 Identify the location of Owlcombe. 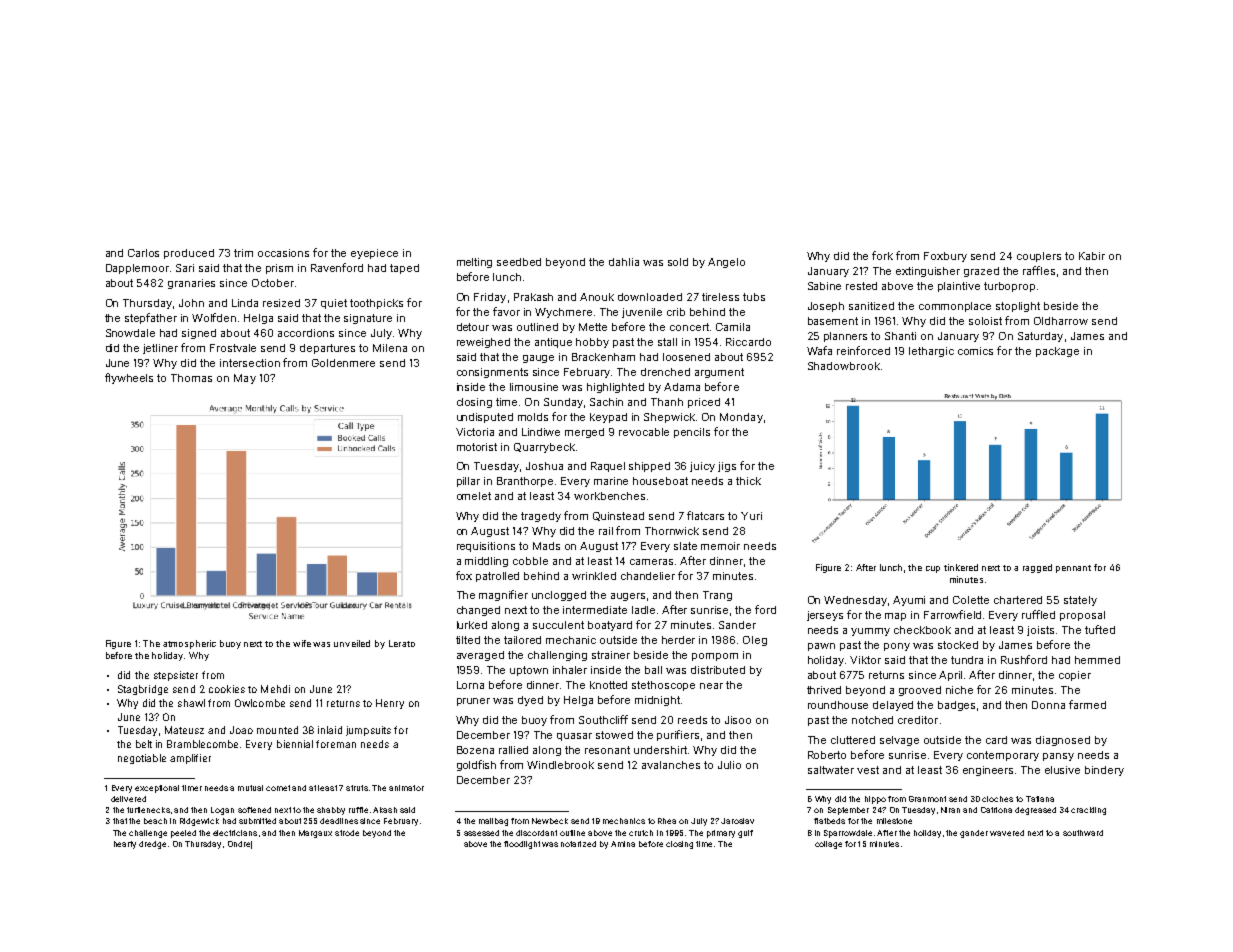
(260, 703).
